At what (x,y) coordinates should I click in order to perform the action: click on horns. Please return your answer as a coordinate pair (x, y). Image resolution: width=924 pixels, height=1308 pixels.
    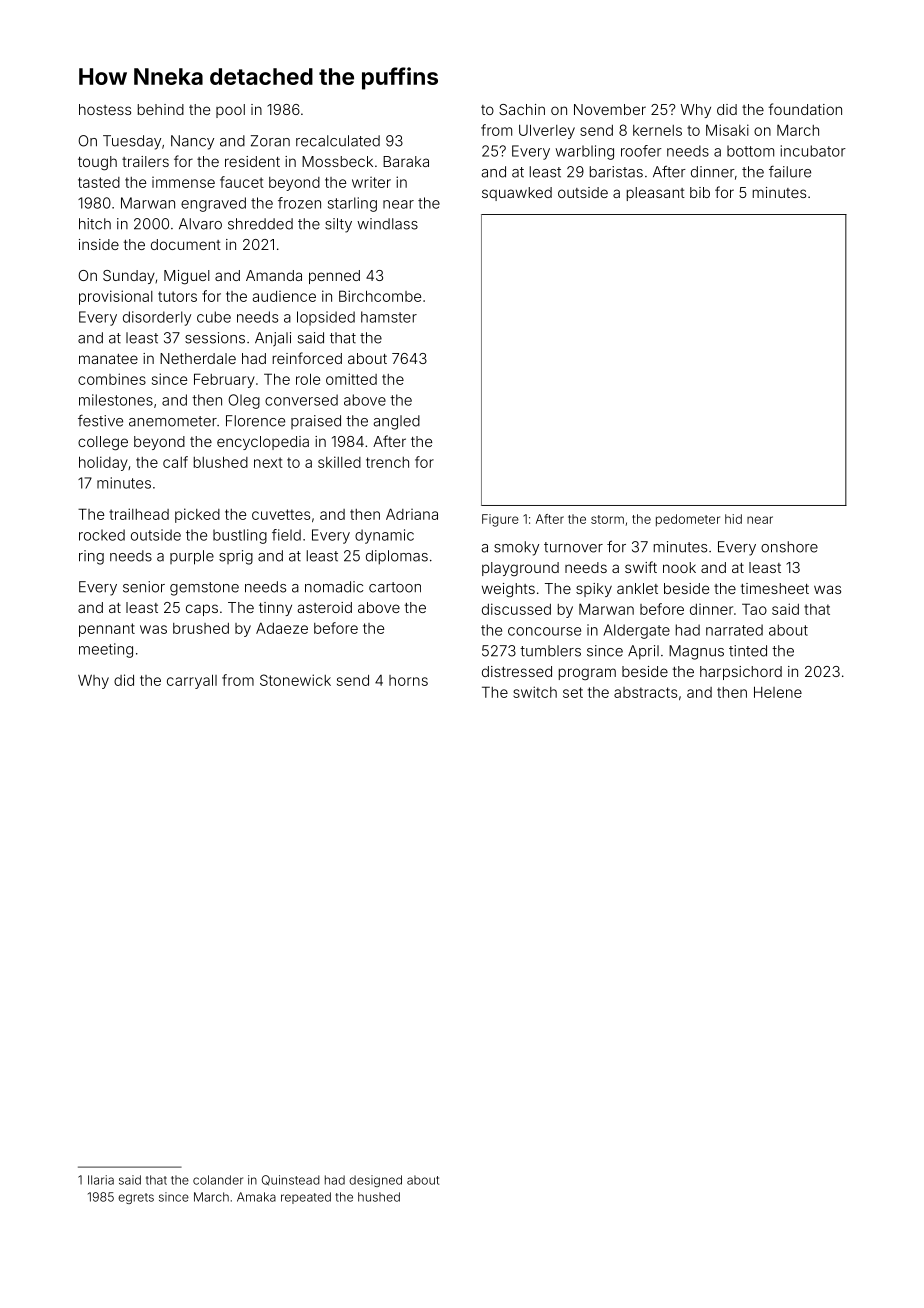
    Looking at the image, I should click on (408, 680).
